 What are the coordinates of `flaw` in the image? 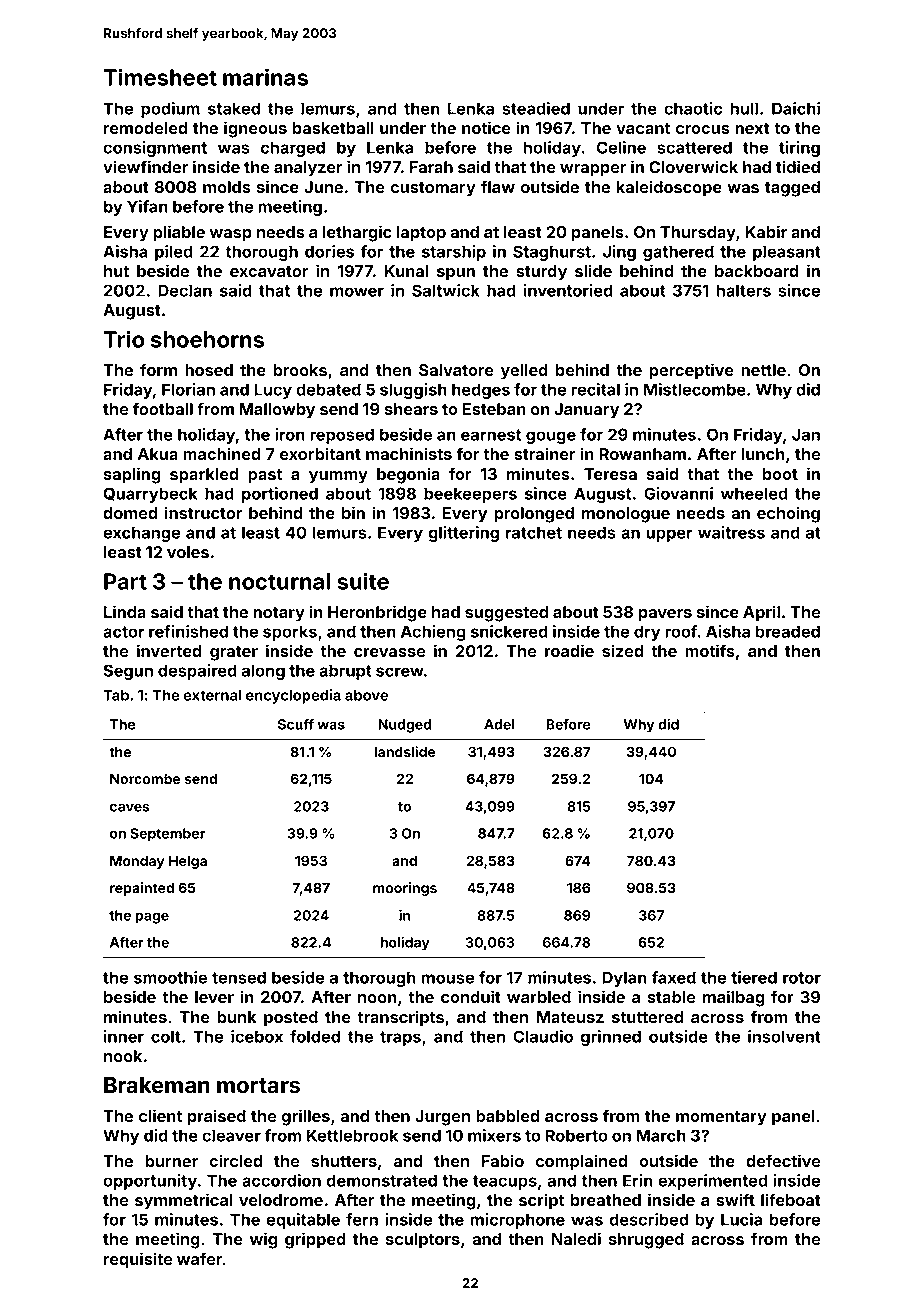 It's located at (498, 186).
